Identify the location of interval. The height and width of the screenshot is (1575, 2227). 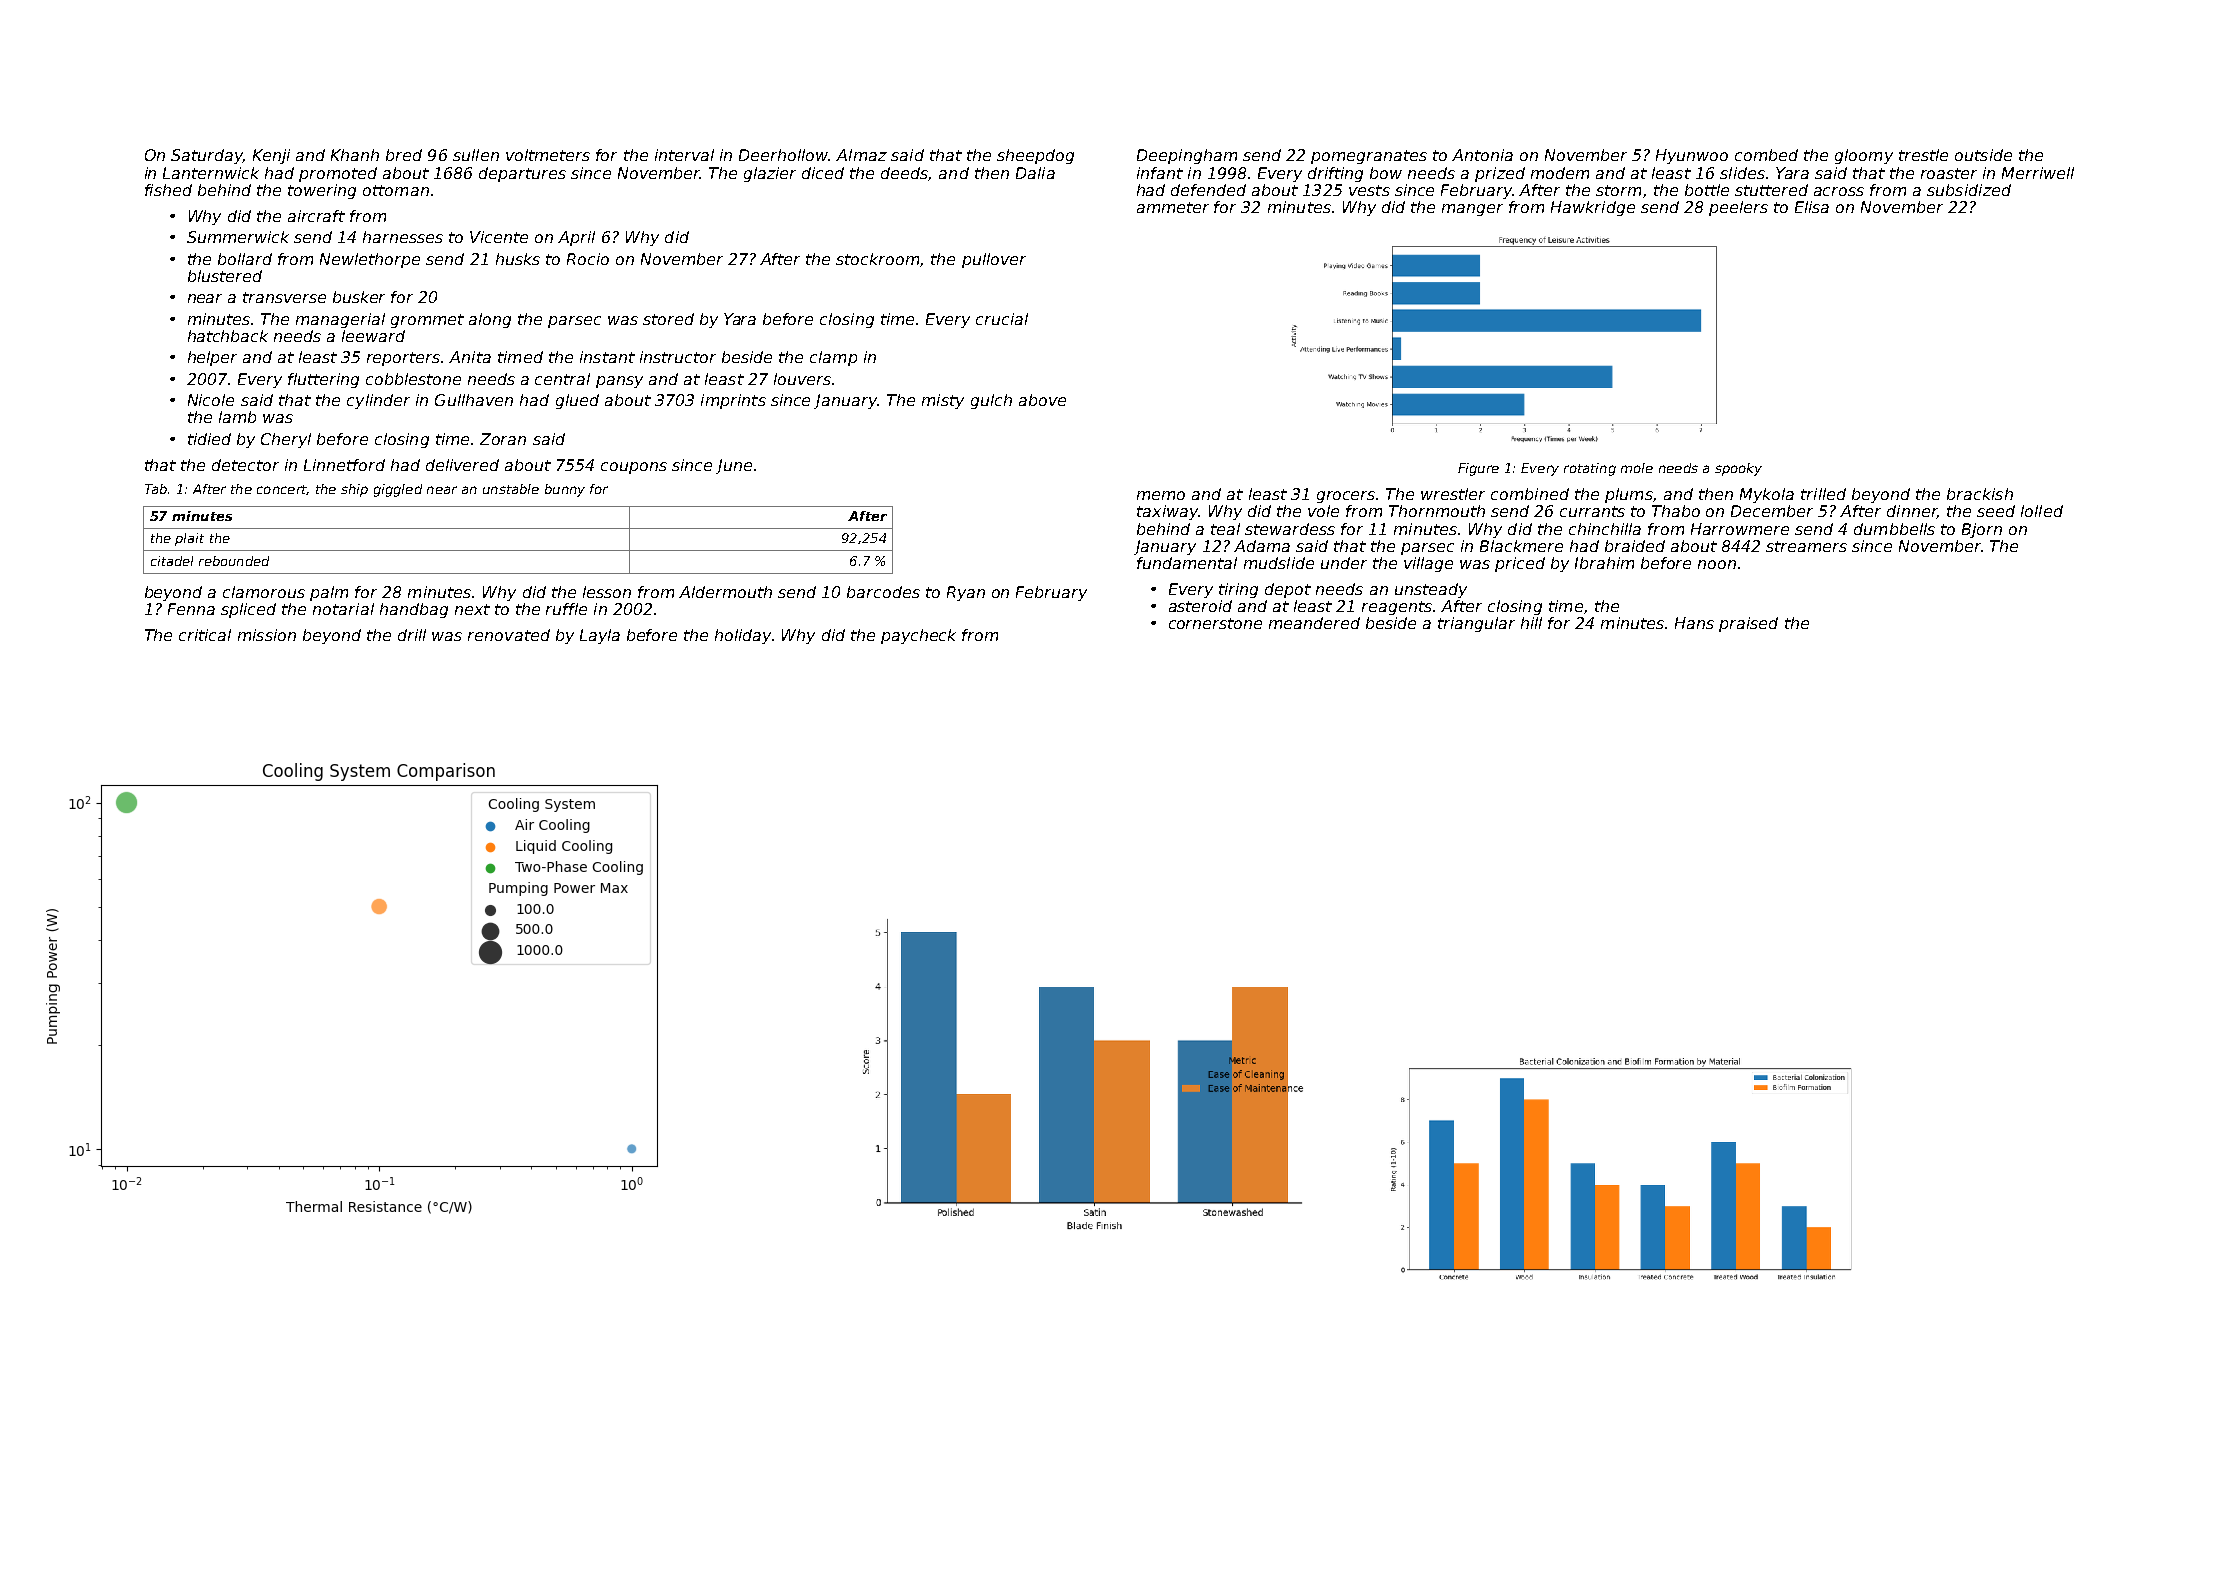
(684, 155).
